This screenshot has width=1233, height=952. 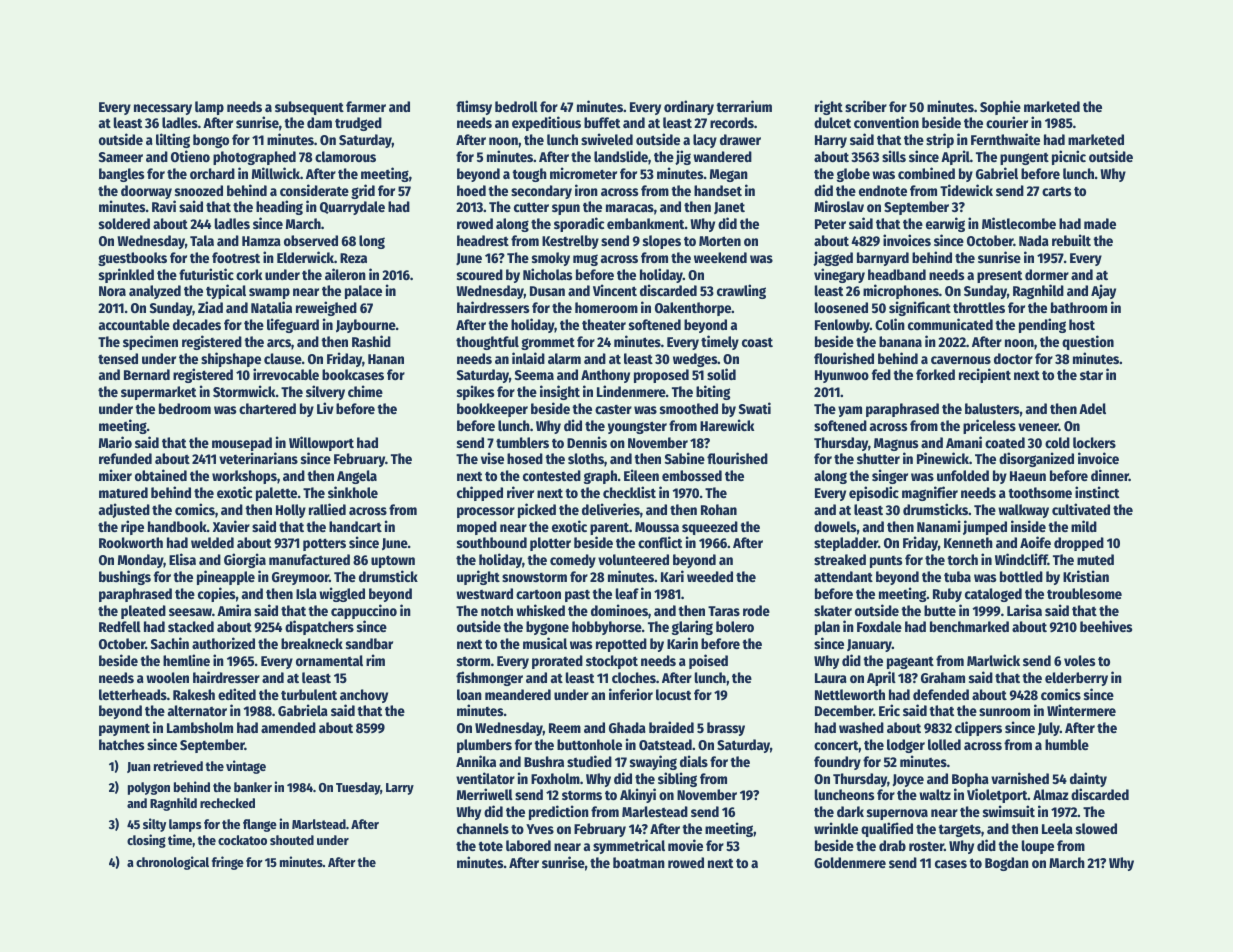 What do you see at coordinates (158, 393) in the screenshot?
I see `supermarket` at bounding box center [158, 393].
